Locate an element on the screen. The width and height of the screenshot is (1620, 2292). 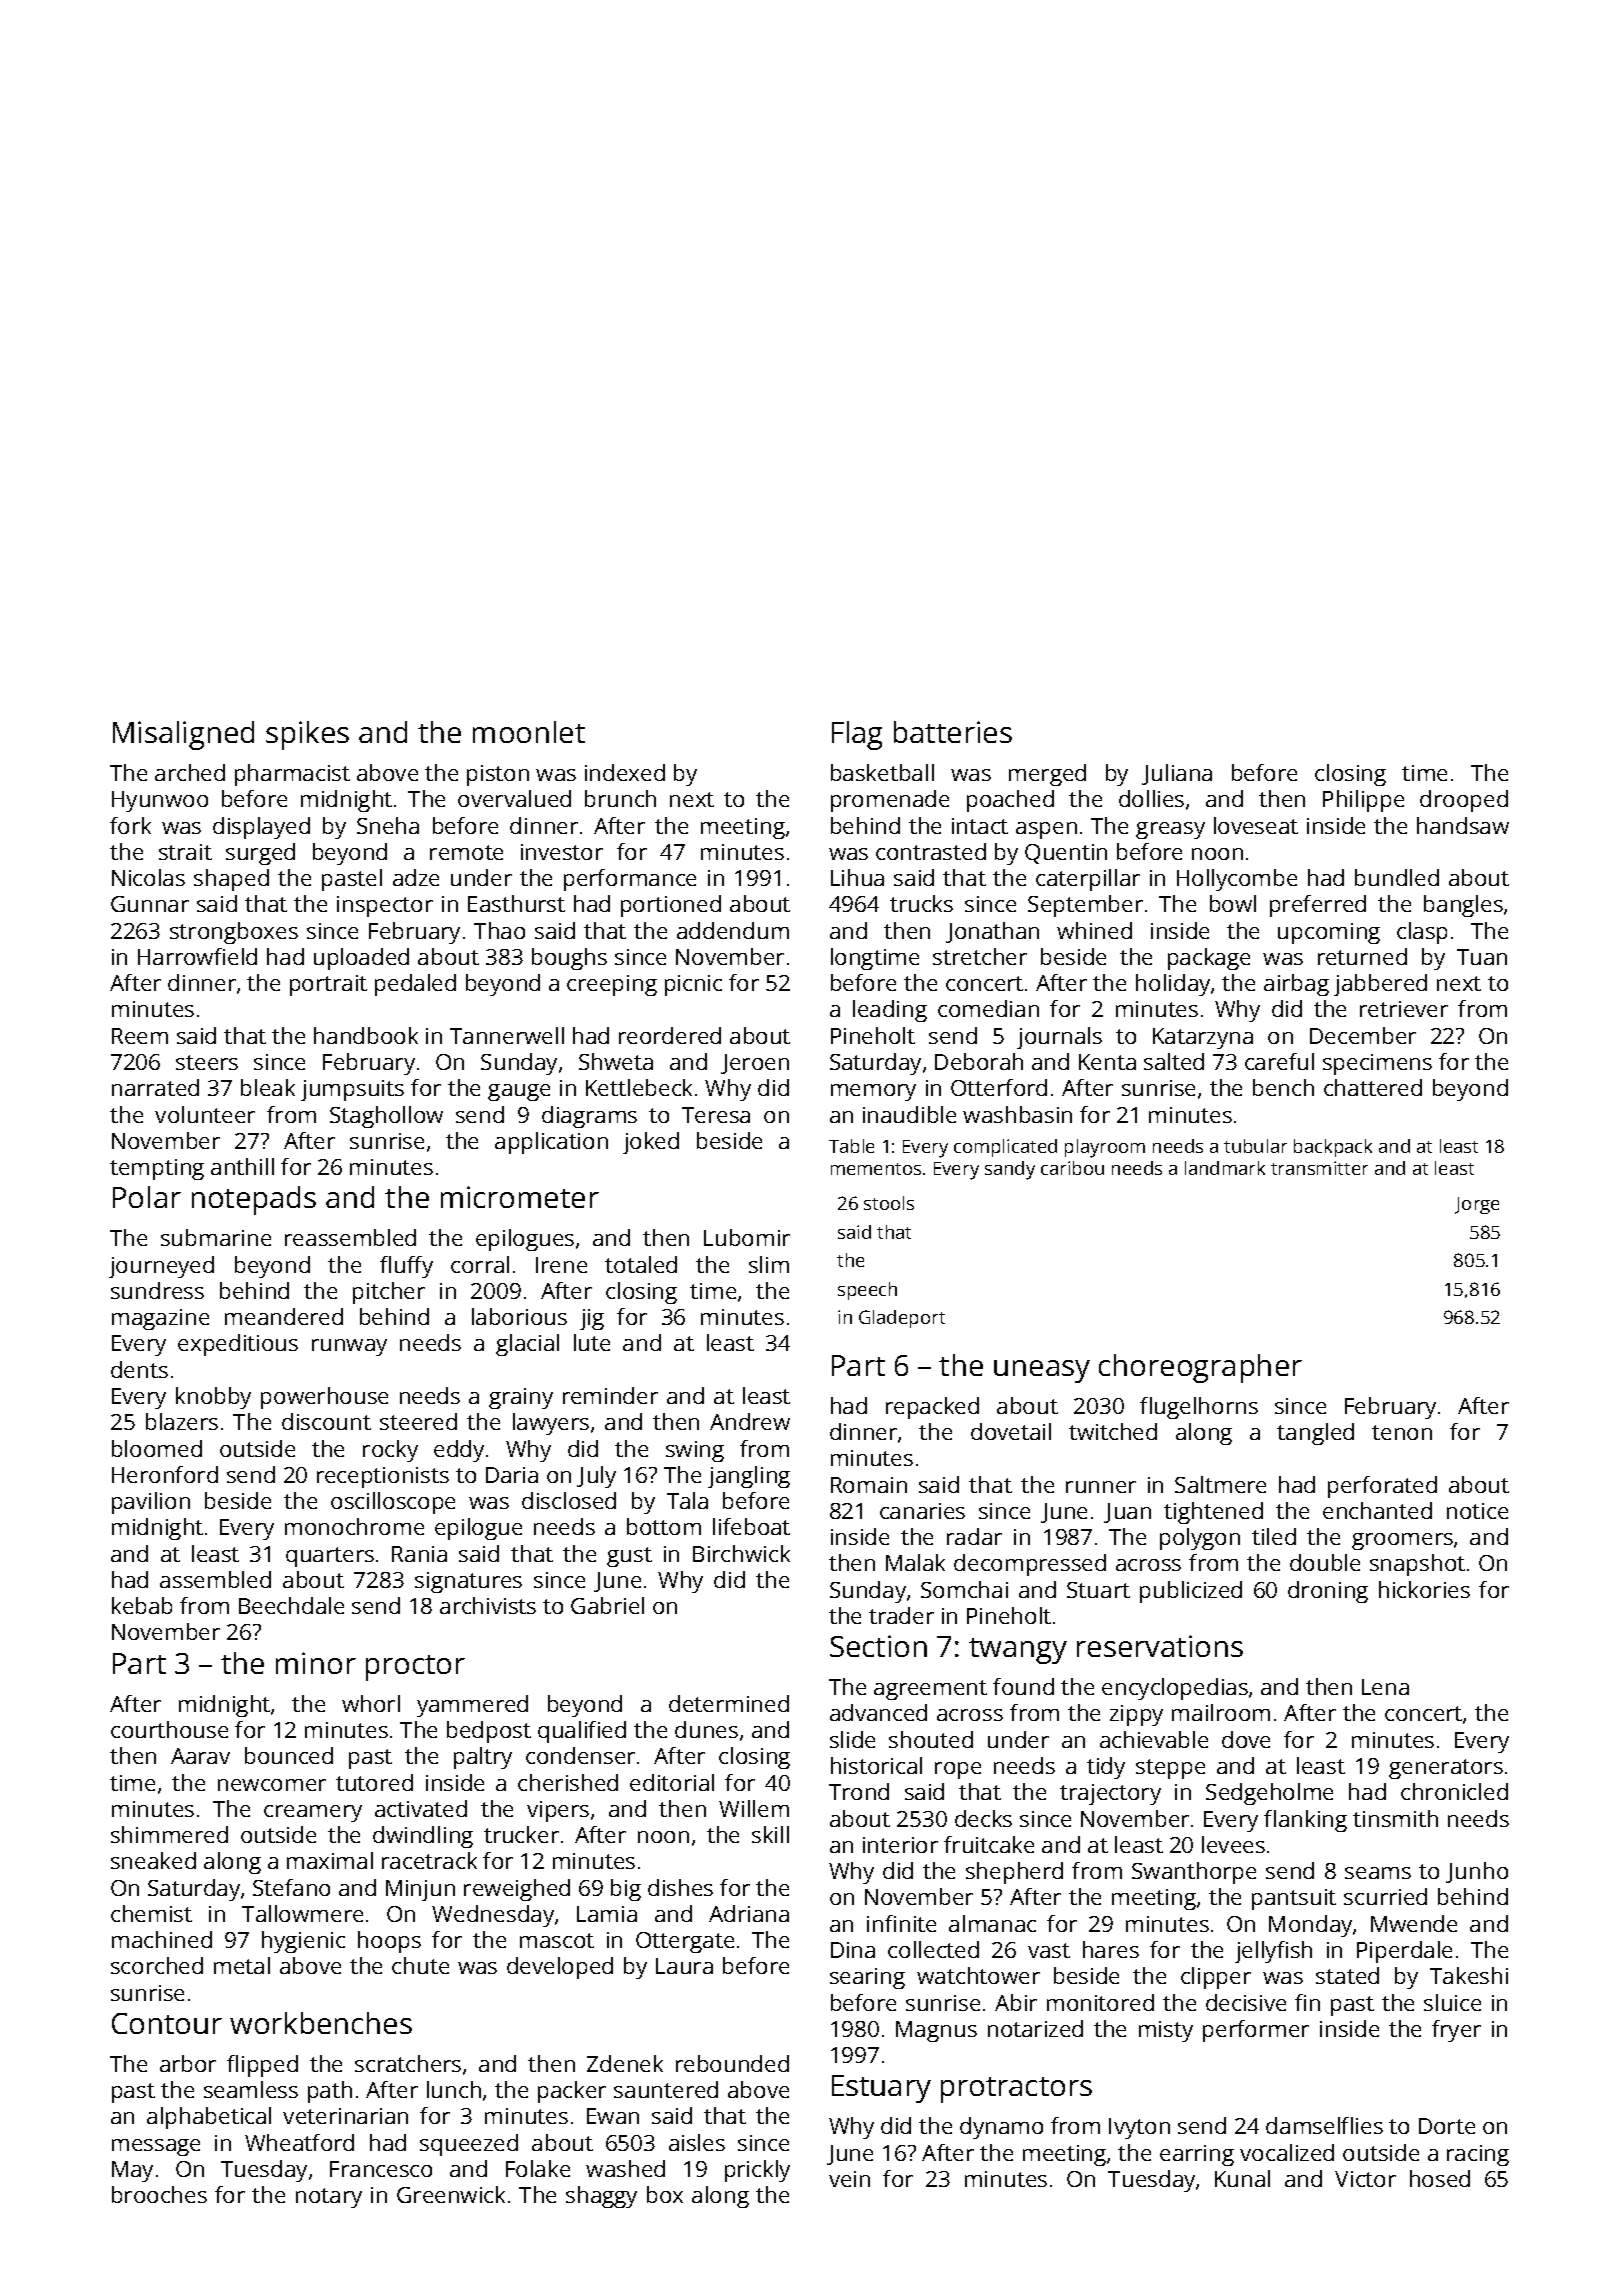
basketball is located at coordinates (882, 772).
